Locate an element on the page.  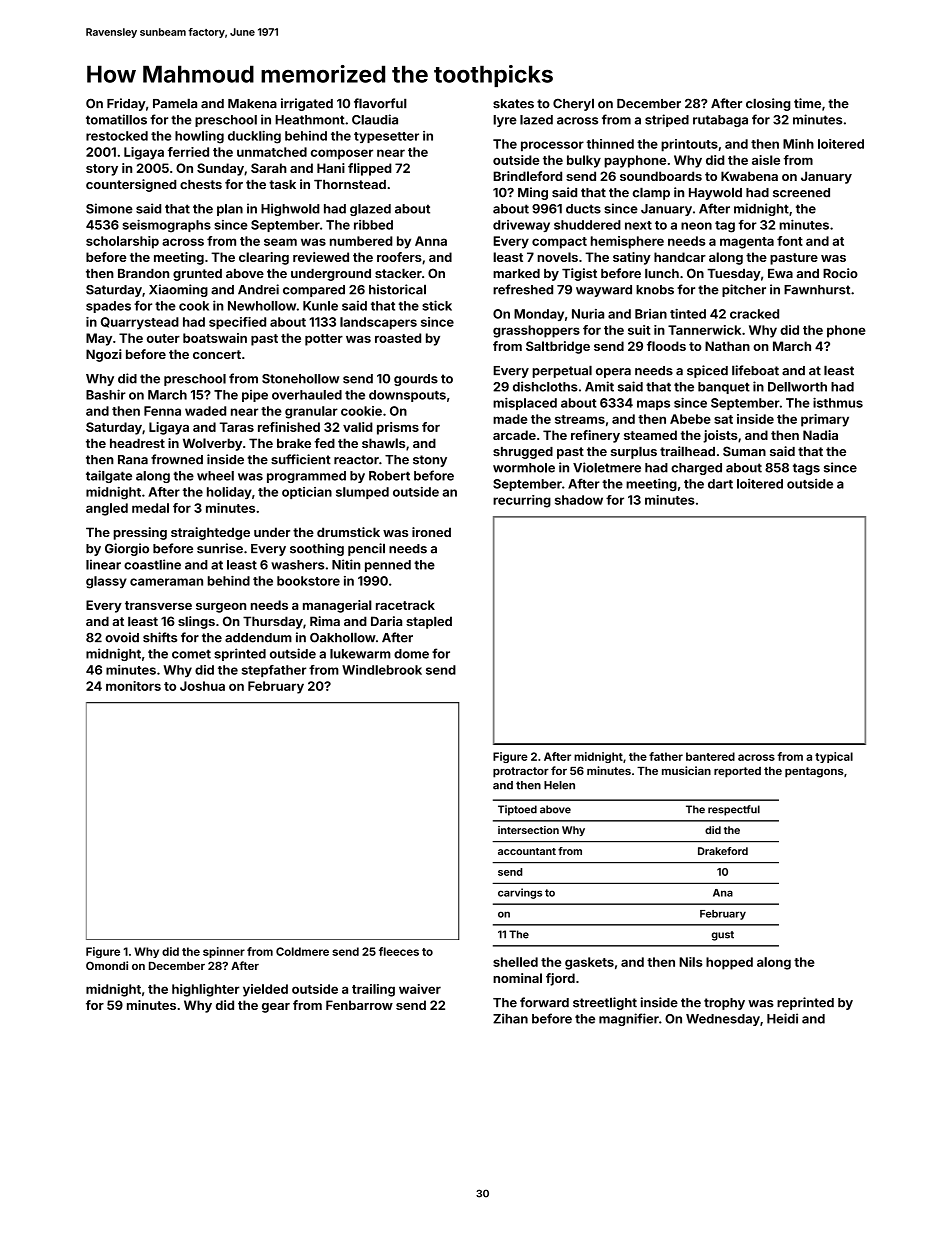
penned is located at coordinates (388, 566).
